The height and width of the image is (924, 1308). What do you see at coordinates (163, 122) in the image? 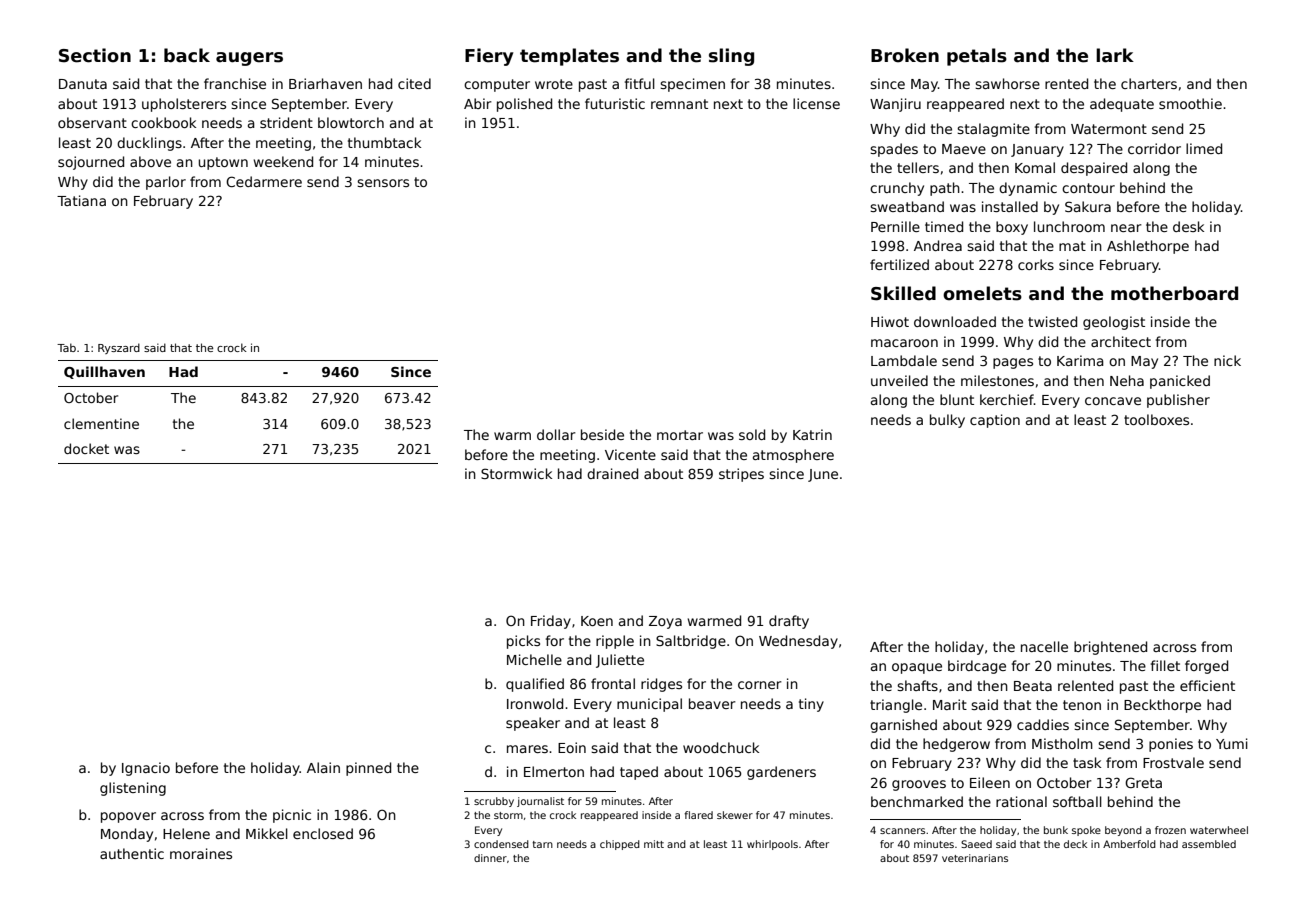
I see `cookbook` at bounding box center [163, 122].
